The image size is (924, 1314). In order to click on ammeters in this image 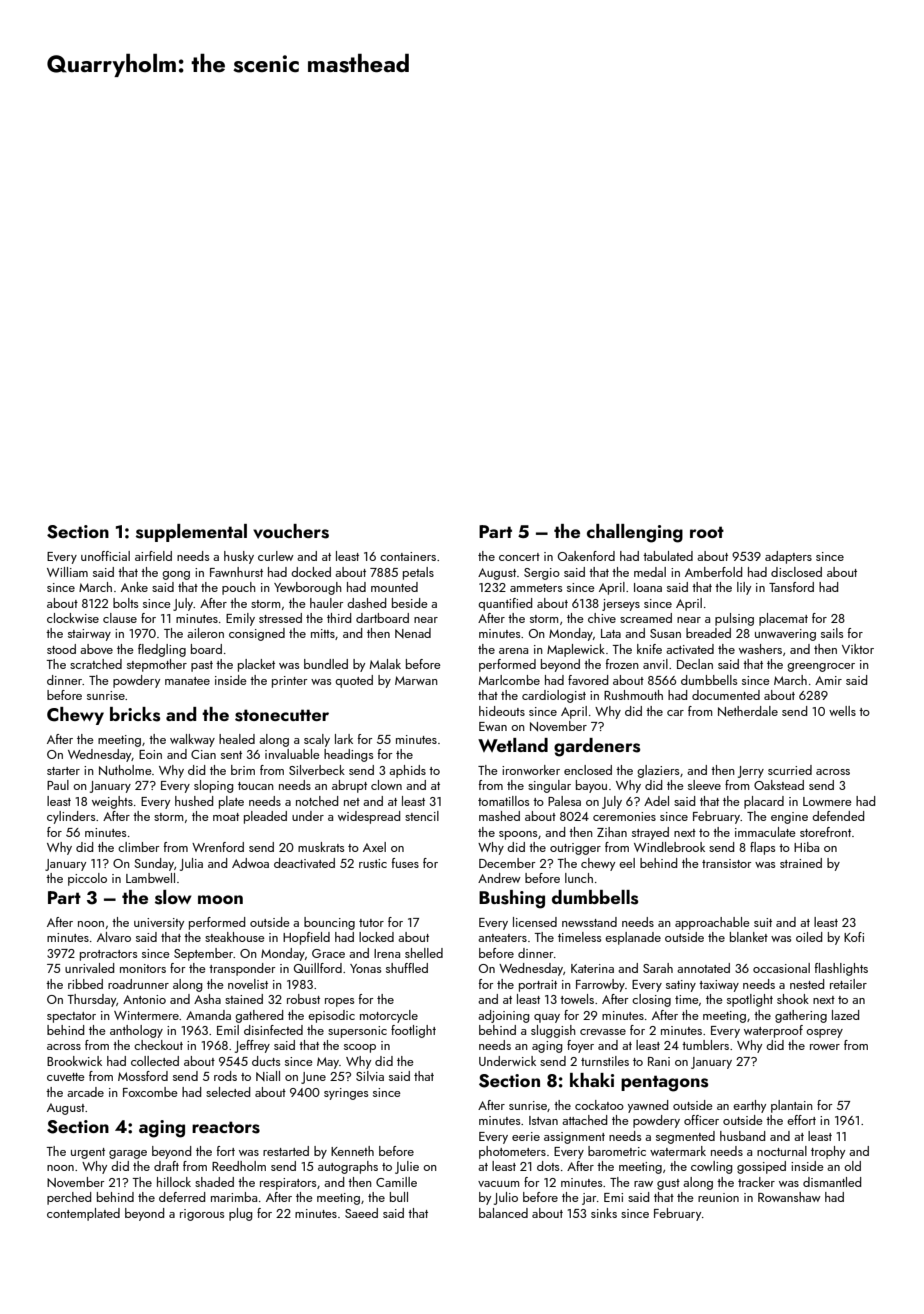, I will do `click(536, 588)`.
